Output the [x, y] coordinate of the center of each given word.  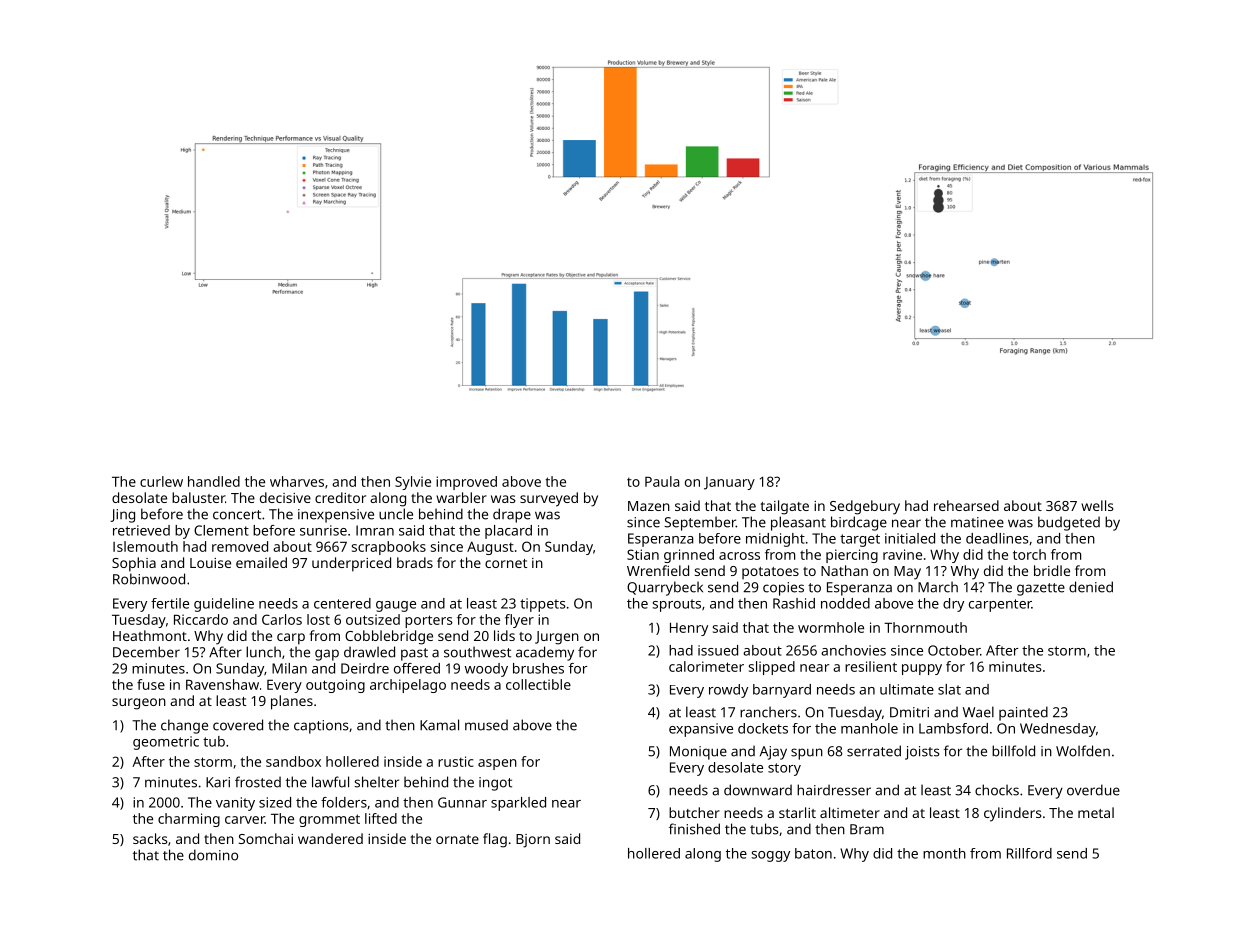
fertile [170, 603]
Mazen [649, 506]
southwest [477, 652]
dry [953, 605]
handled [214, 481]
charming [189, 820]
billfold [1013, 751]
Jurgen [557, 638]
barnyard [782, 691]
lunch [263, 652]
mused [486, 725]
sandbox [293, 761]
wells [1097, 505]
